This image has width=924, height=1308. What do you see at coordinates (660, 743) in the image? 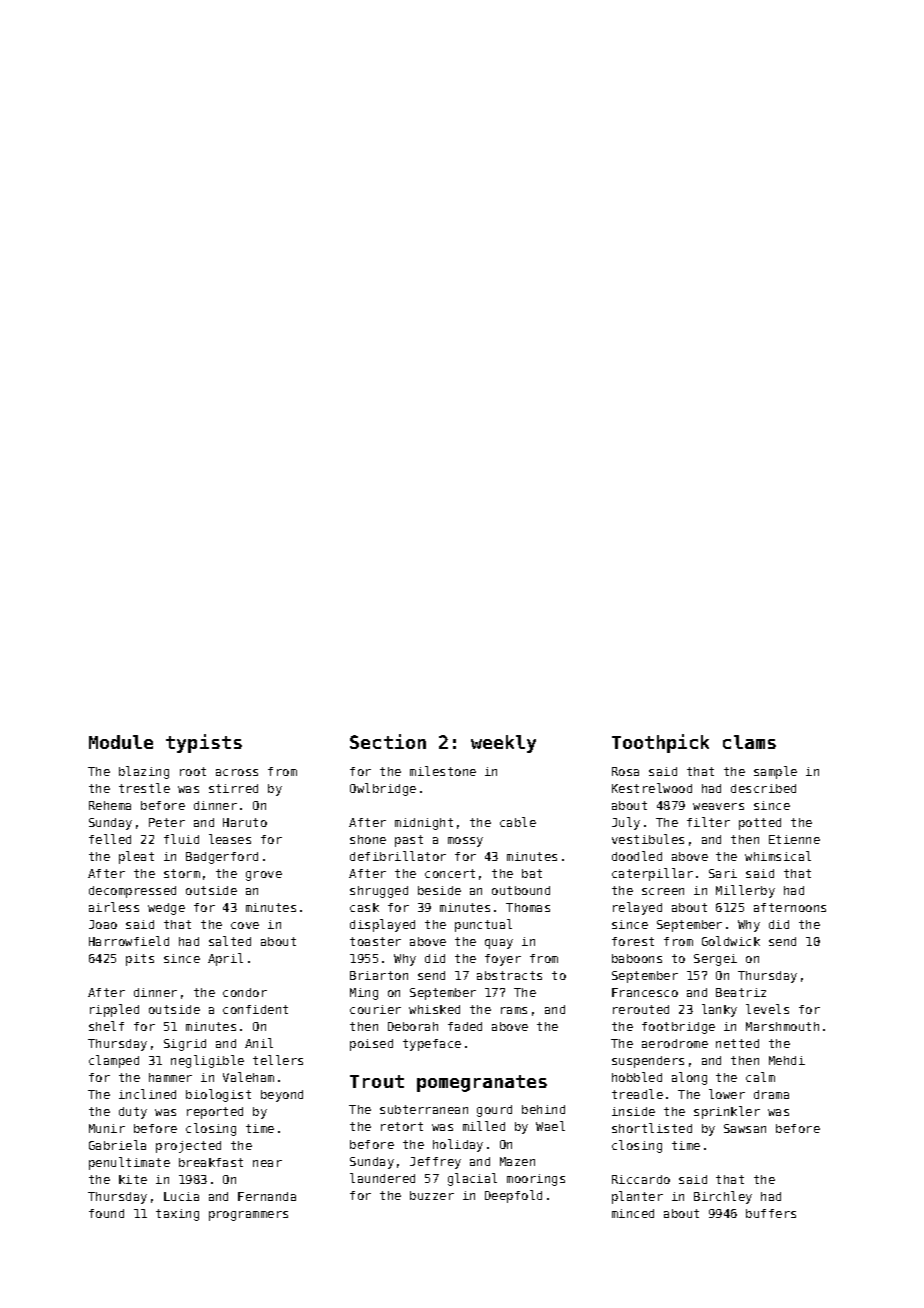
I see `Toothpick` at bounding box center [660, 743].
